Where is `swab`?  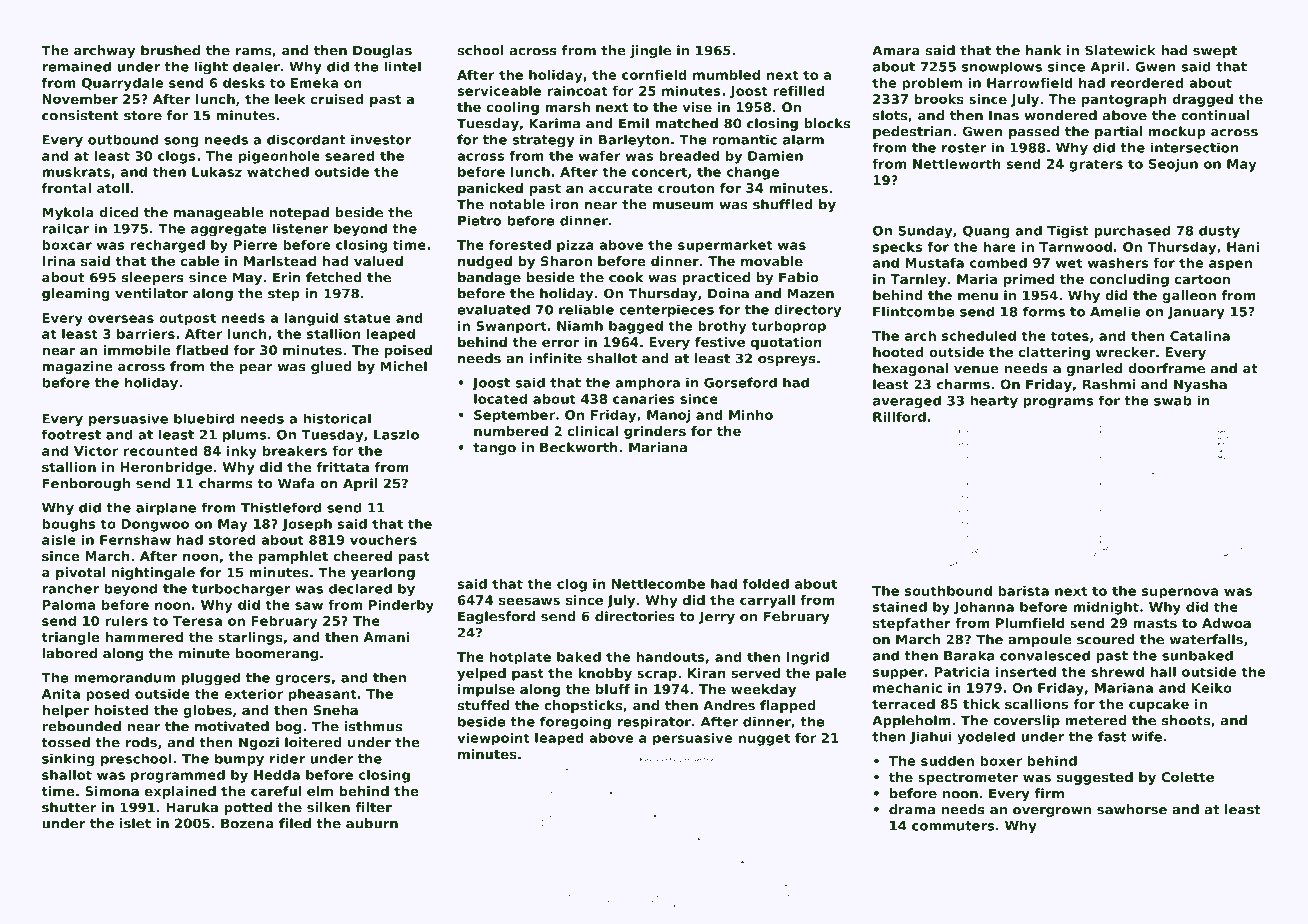 swab is located at coordinates (1173, 401).
